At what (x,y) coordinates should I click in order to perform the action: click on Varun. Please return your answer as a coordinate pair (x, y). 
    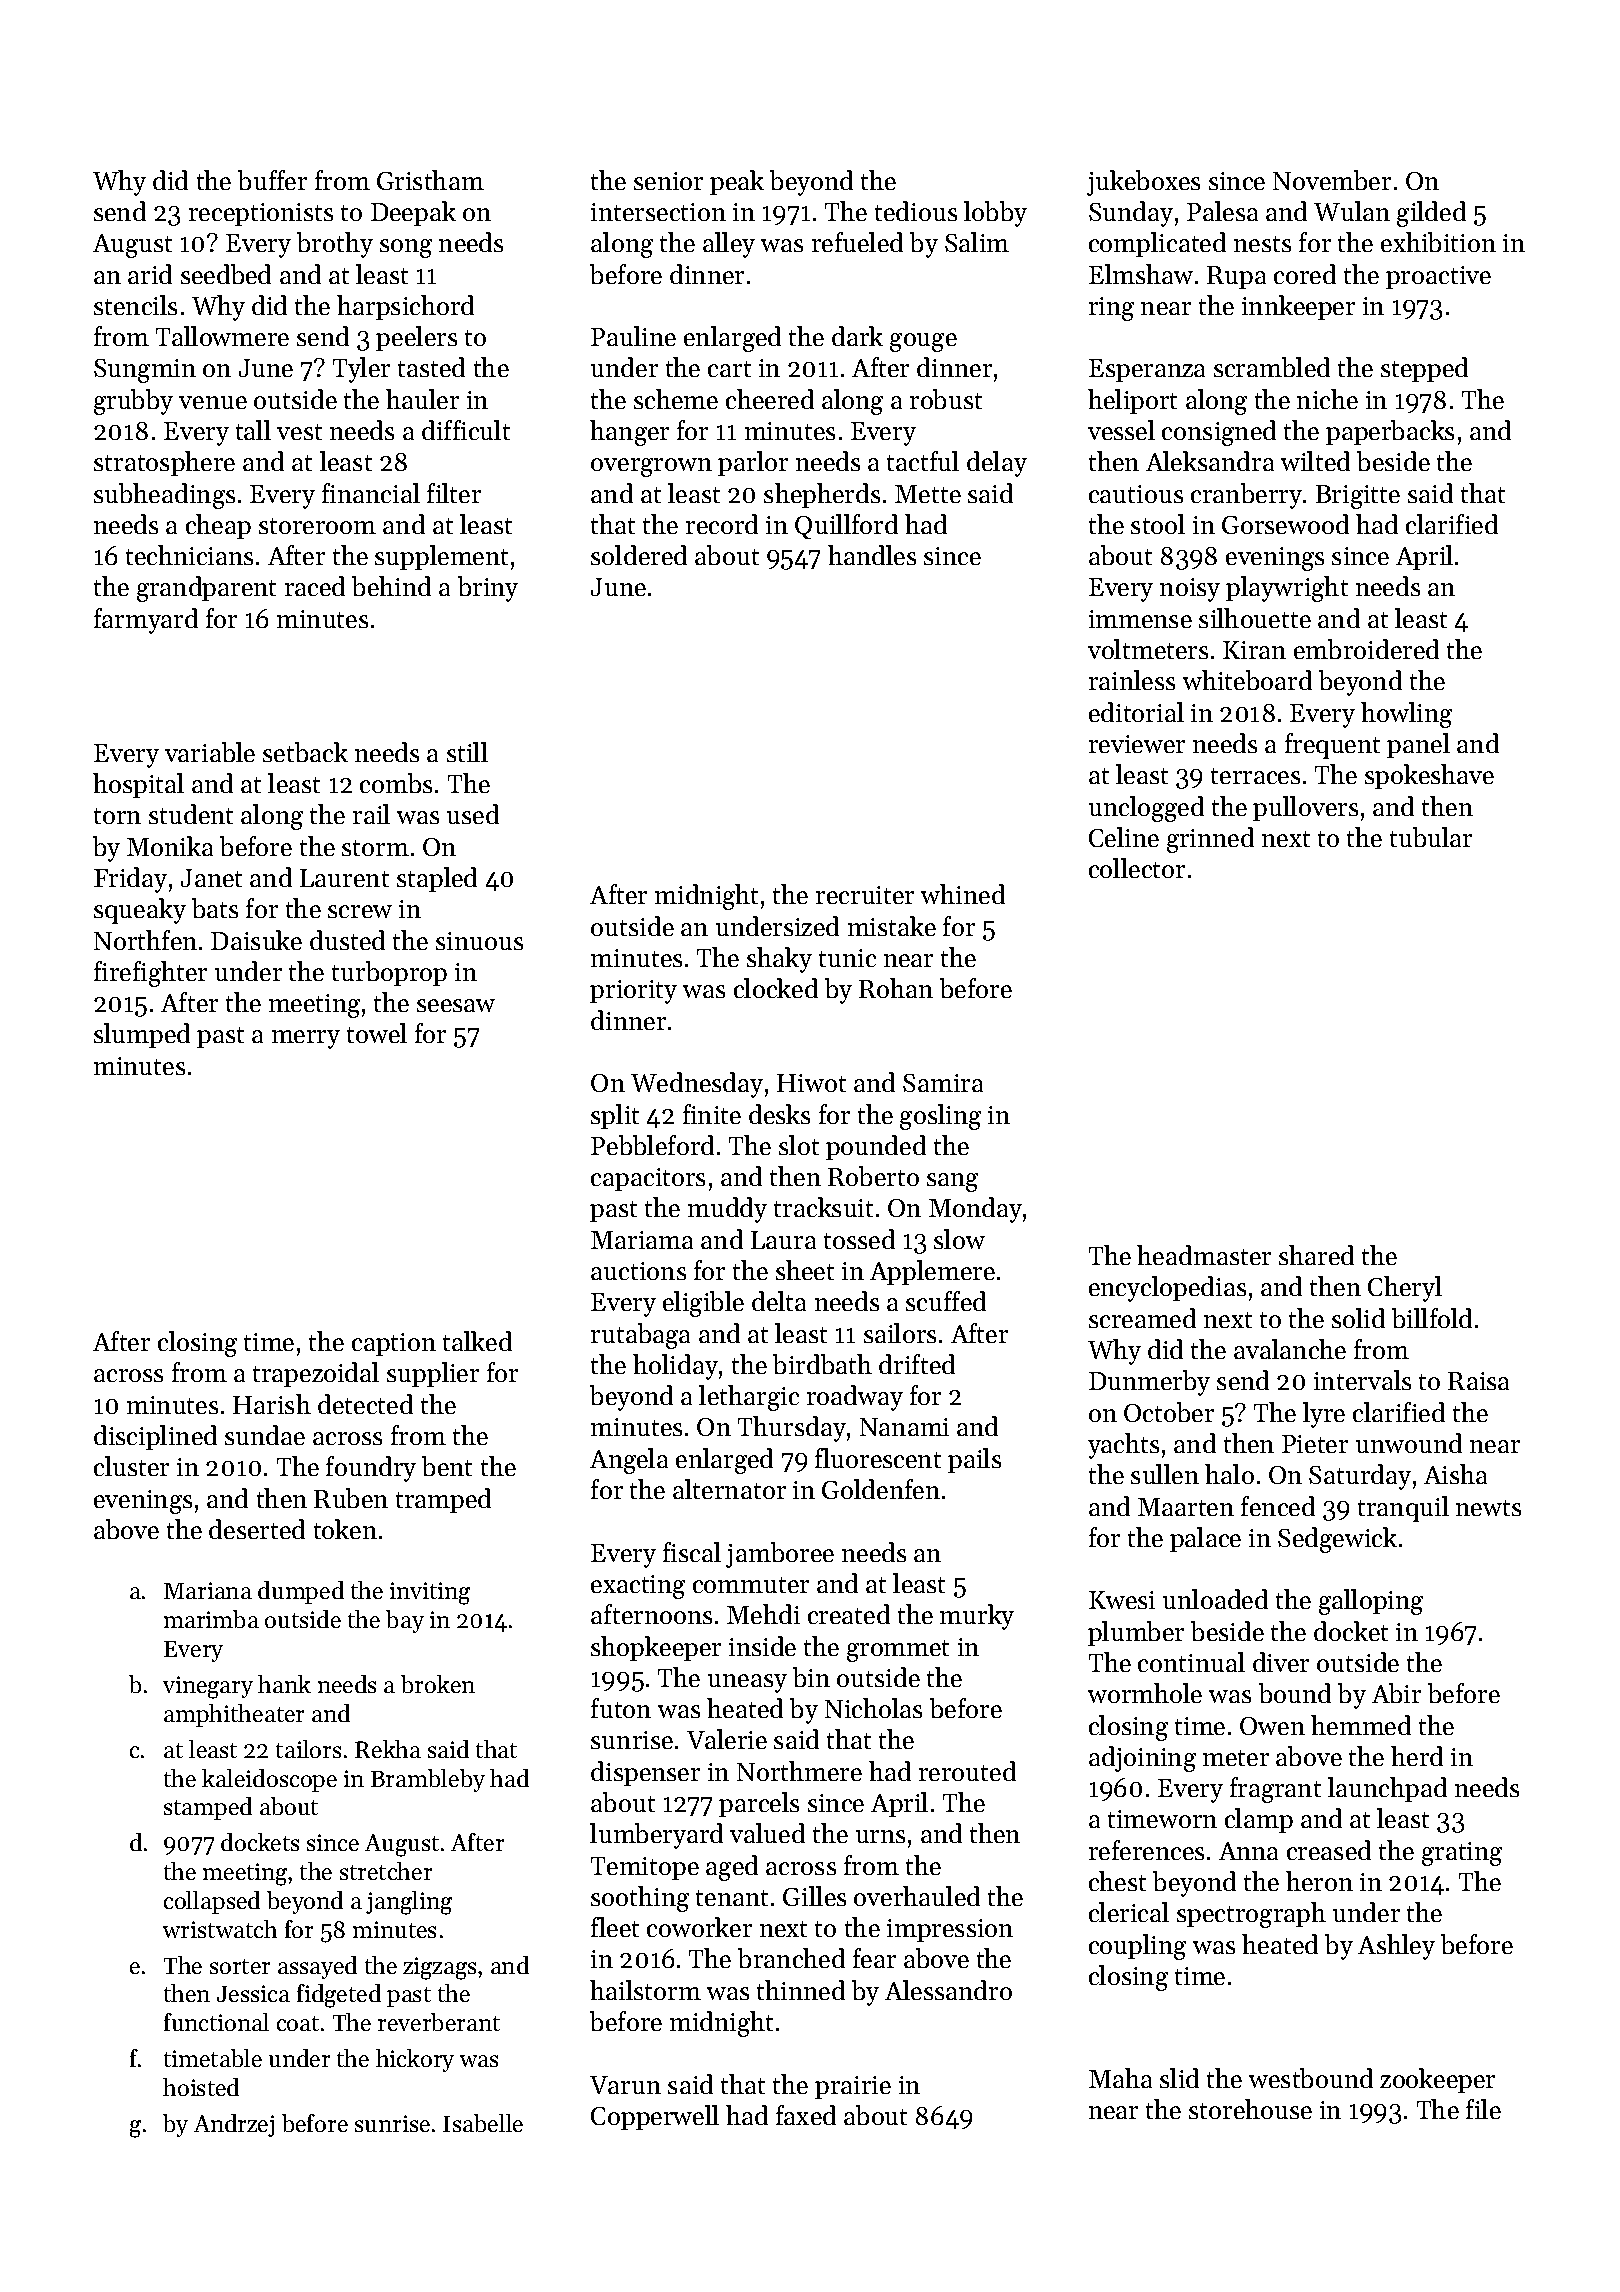
    Looking at the image, I should click on (625, 2085).
